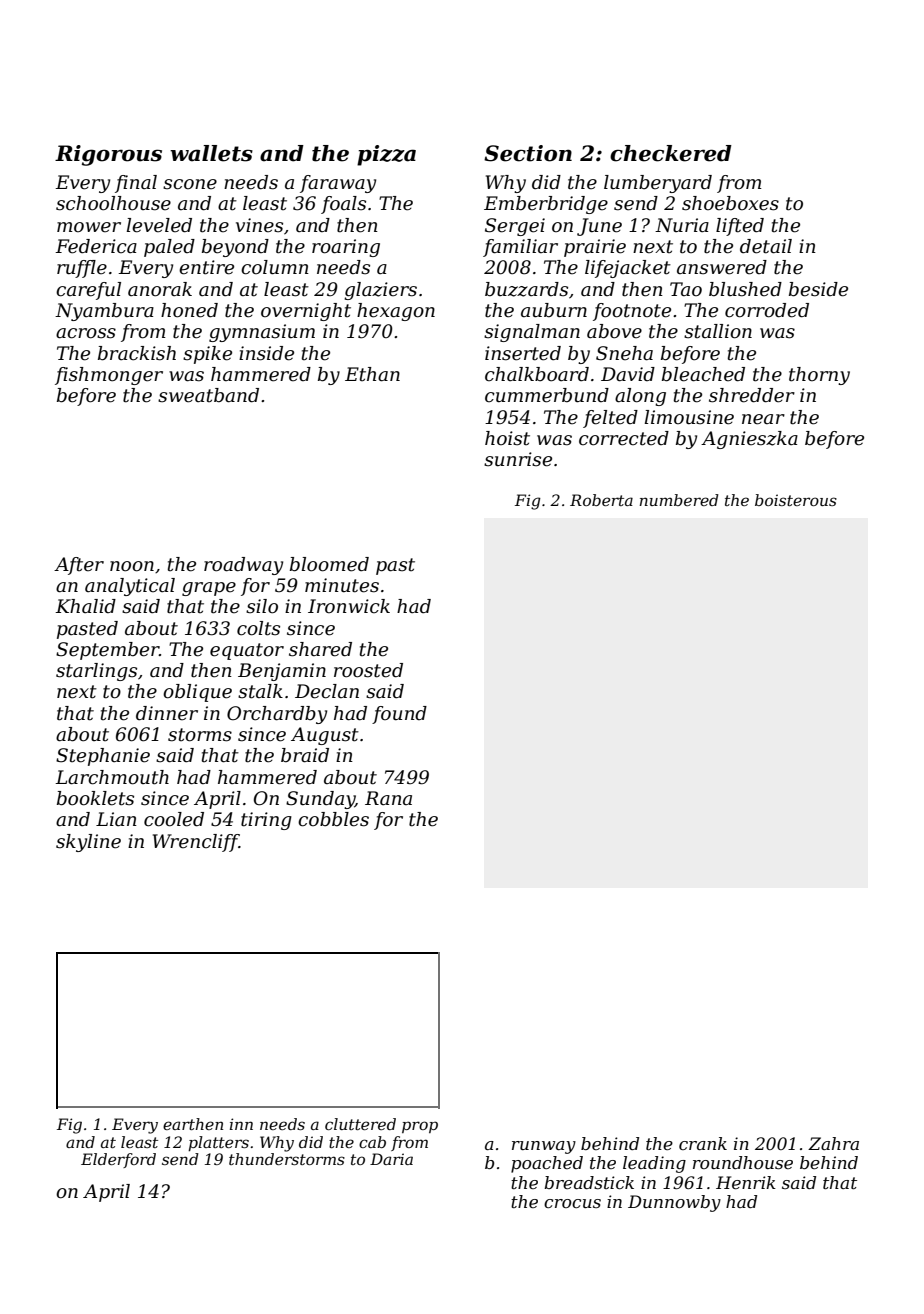 The width and height of the page is (924, 1314). What do you see at coordinates (167, 713) in the page?
I see `dinner` at bounding box center [167, 713].
